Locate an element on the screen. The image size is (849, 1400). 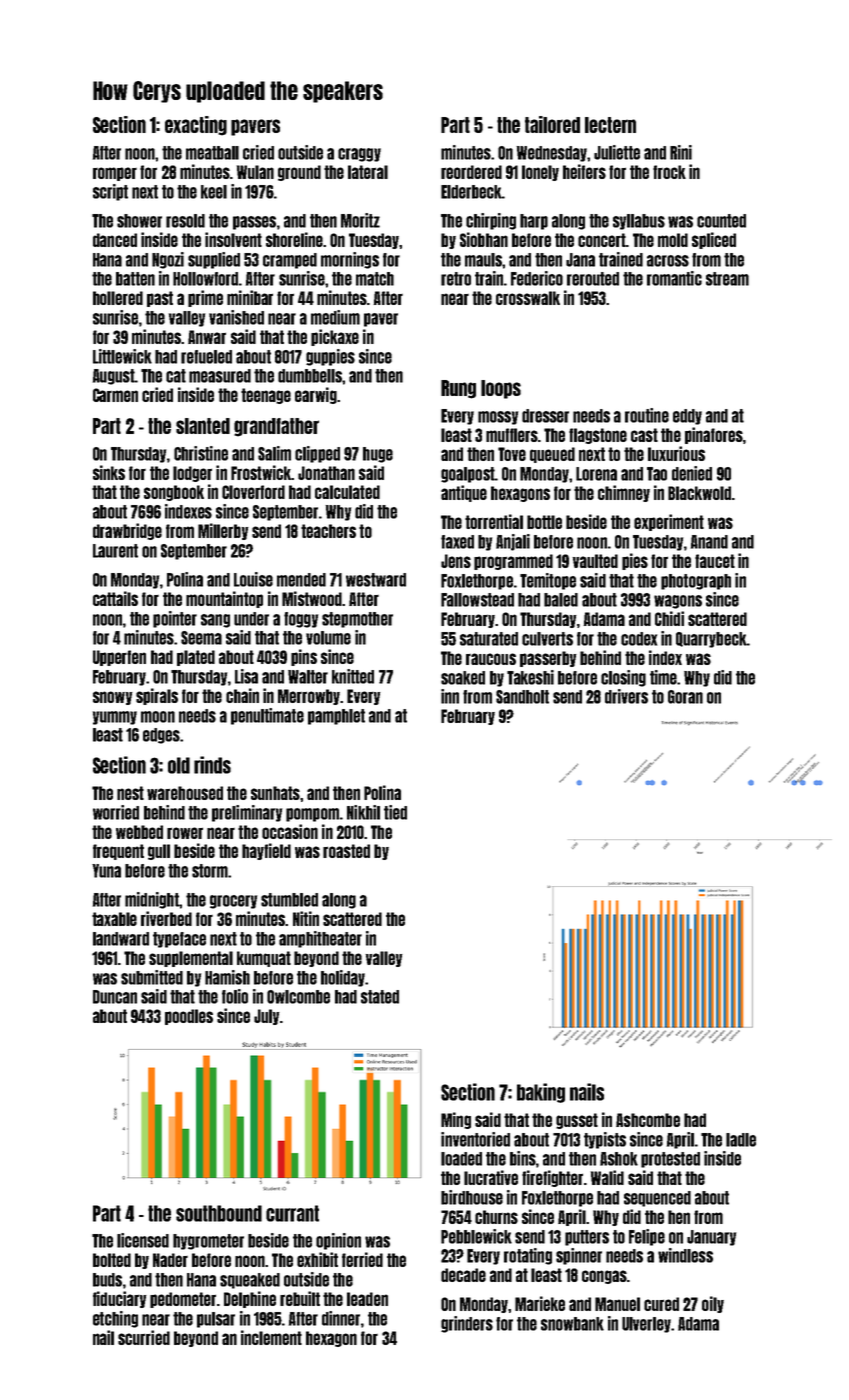
baking is located at coordinates (541, 1093).
